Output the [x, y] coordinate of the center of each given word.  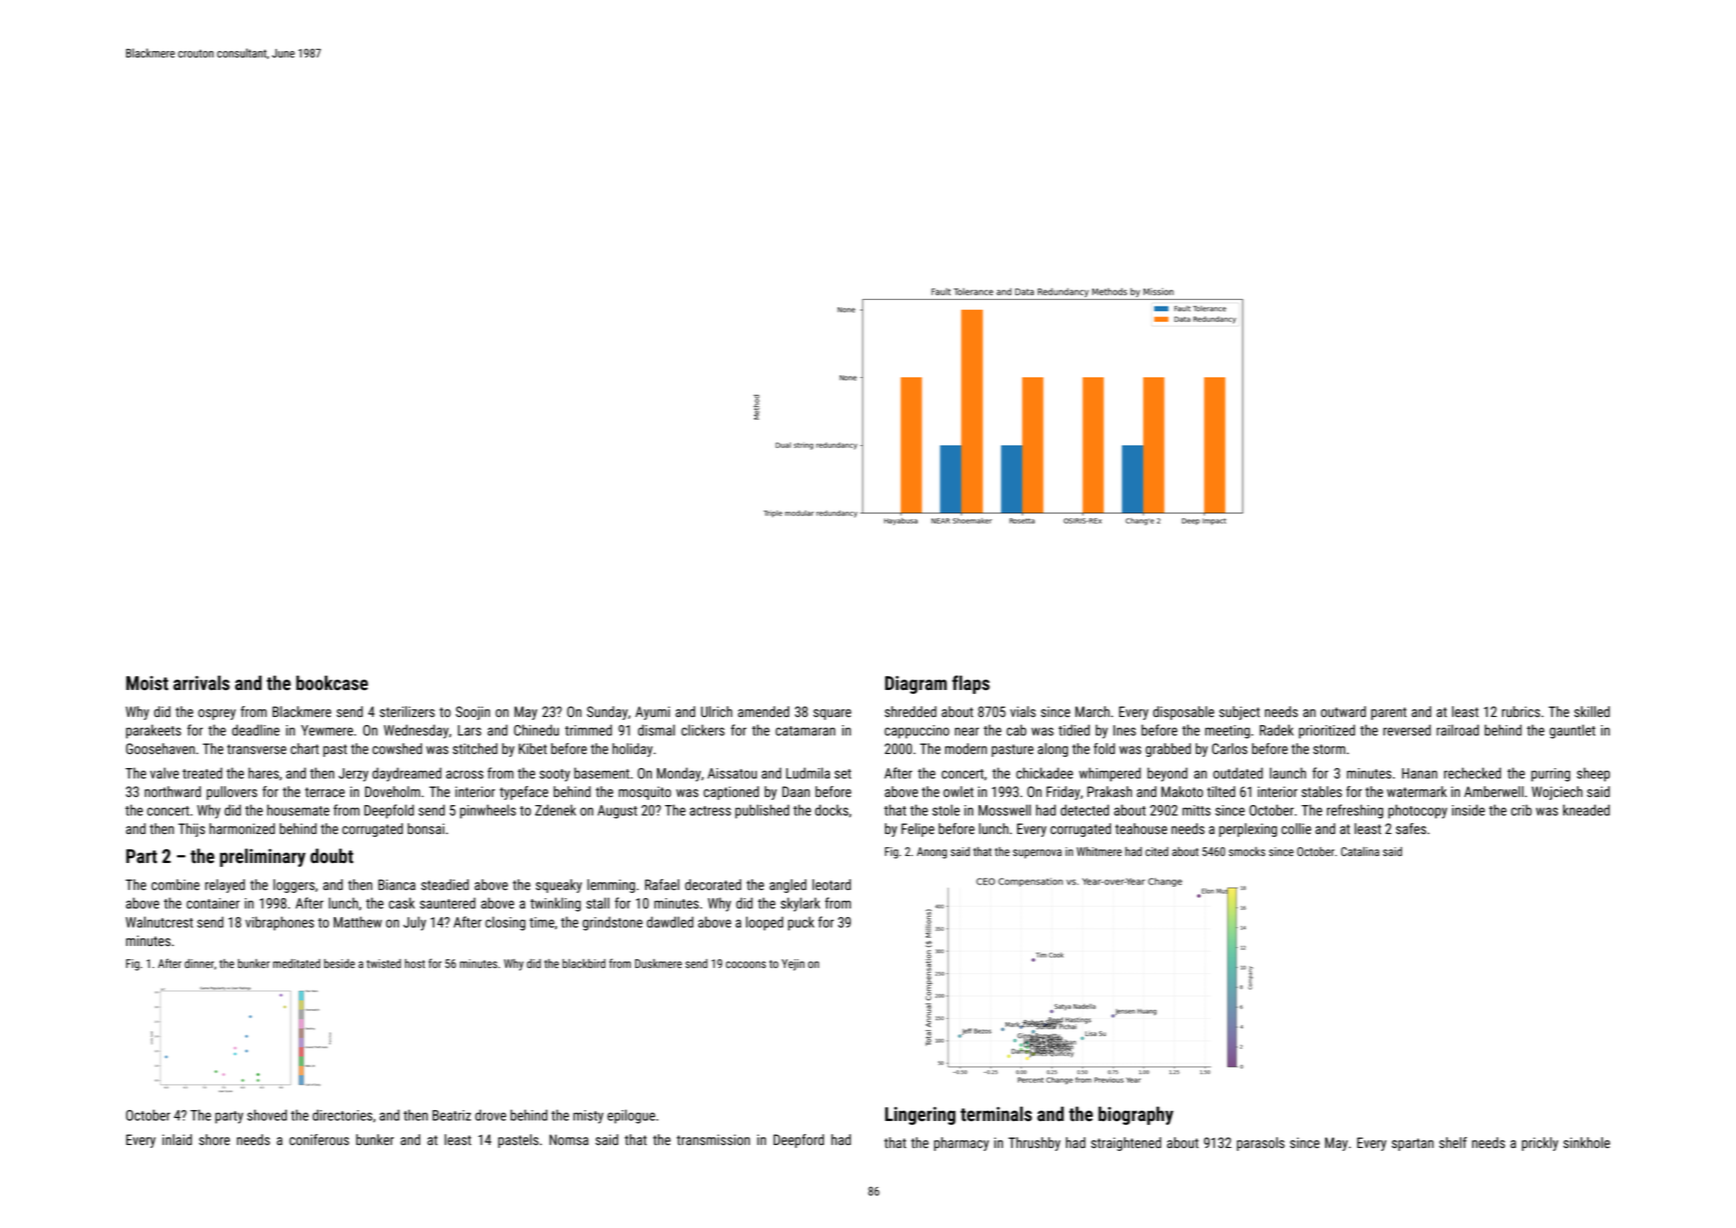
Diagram [916, 685]
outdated [1238, 773]
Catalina [1360, 851]
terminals [996, 1114]
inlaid [177, 1139]
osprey [217, 714]
